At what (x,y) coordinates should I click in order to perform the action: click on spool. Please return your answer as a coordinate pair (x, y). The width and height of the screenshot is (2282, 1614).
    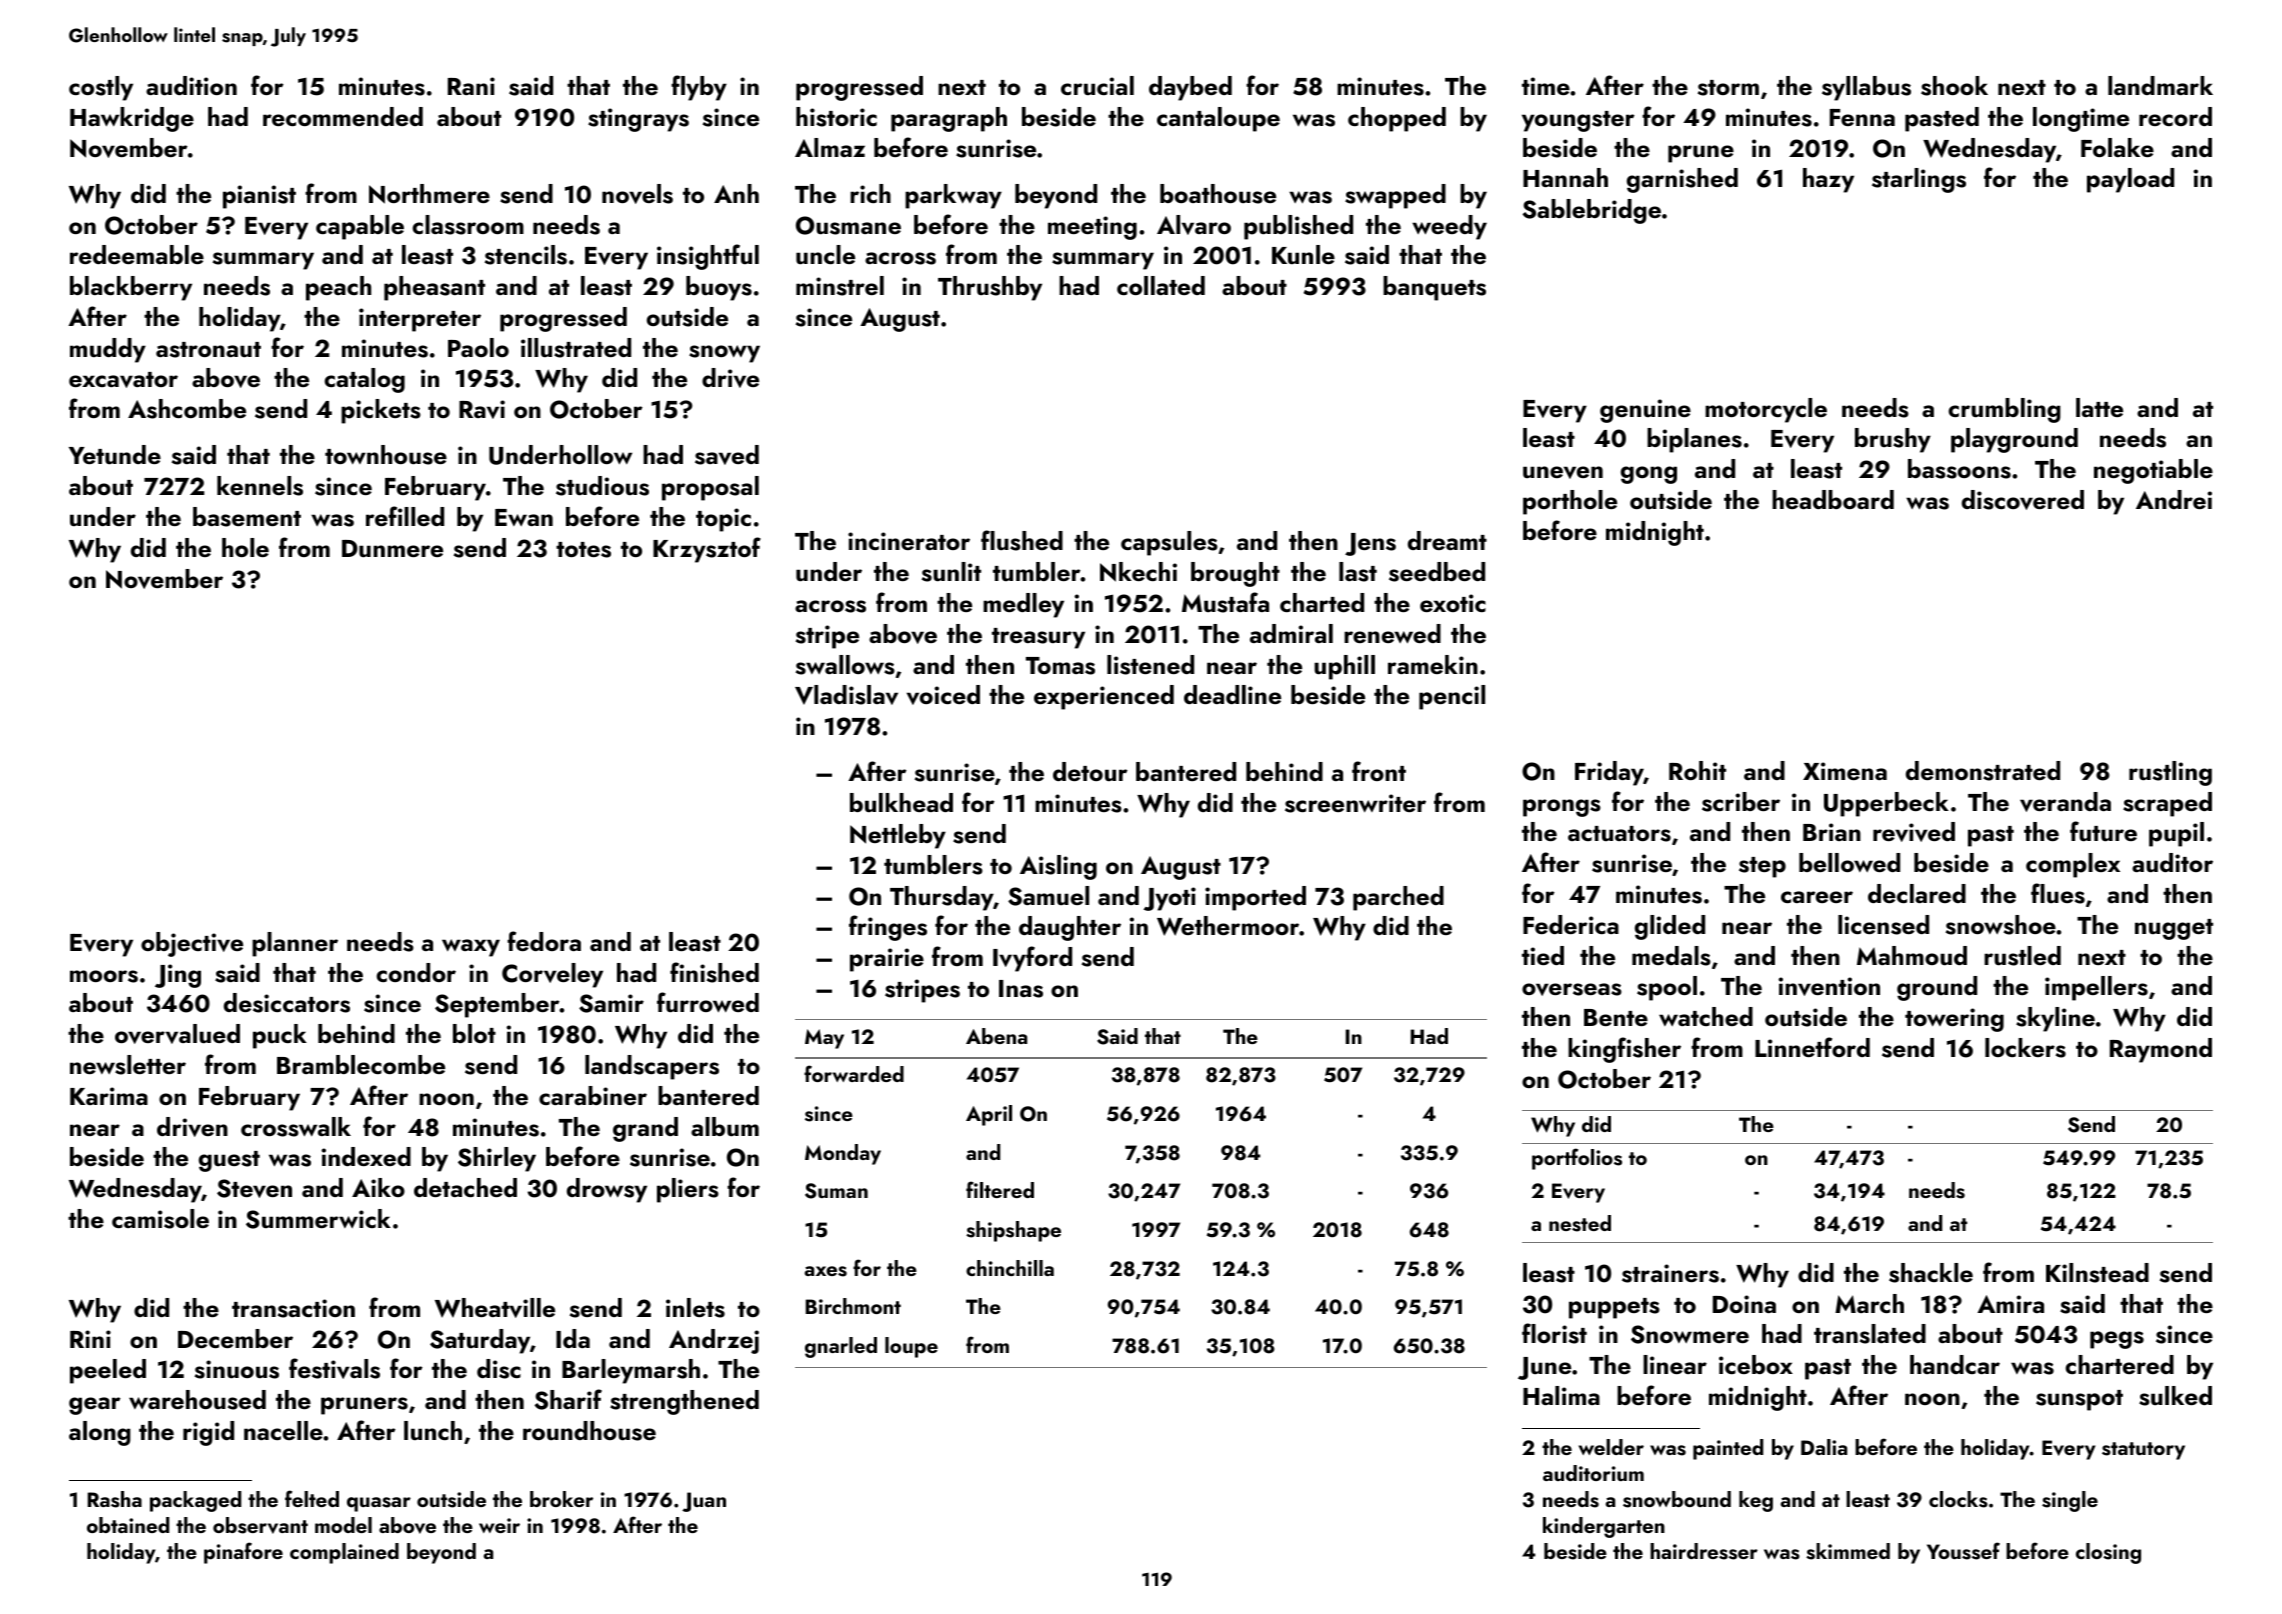
    Looking at the image, I should click on (1667, 988).
